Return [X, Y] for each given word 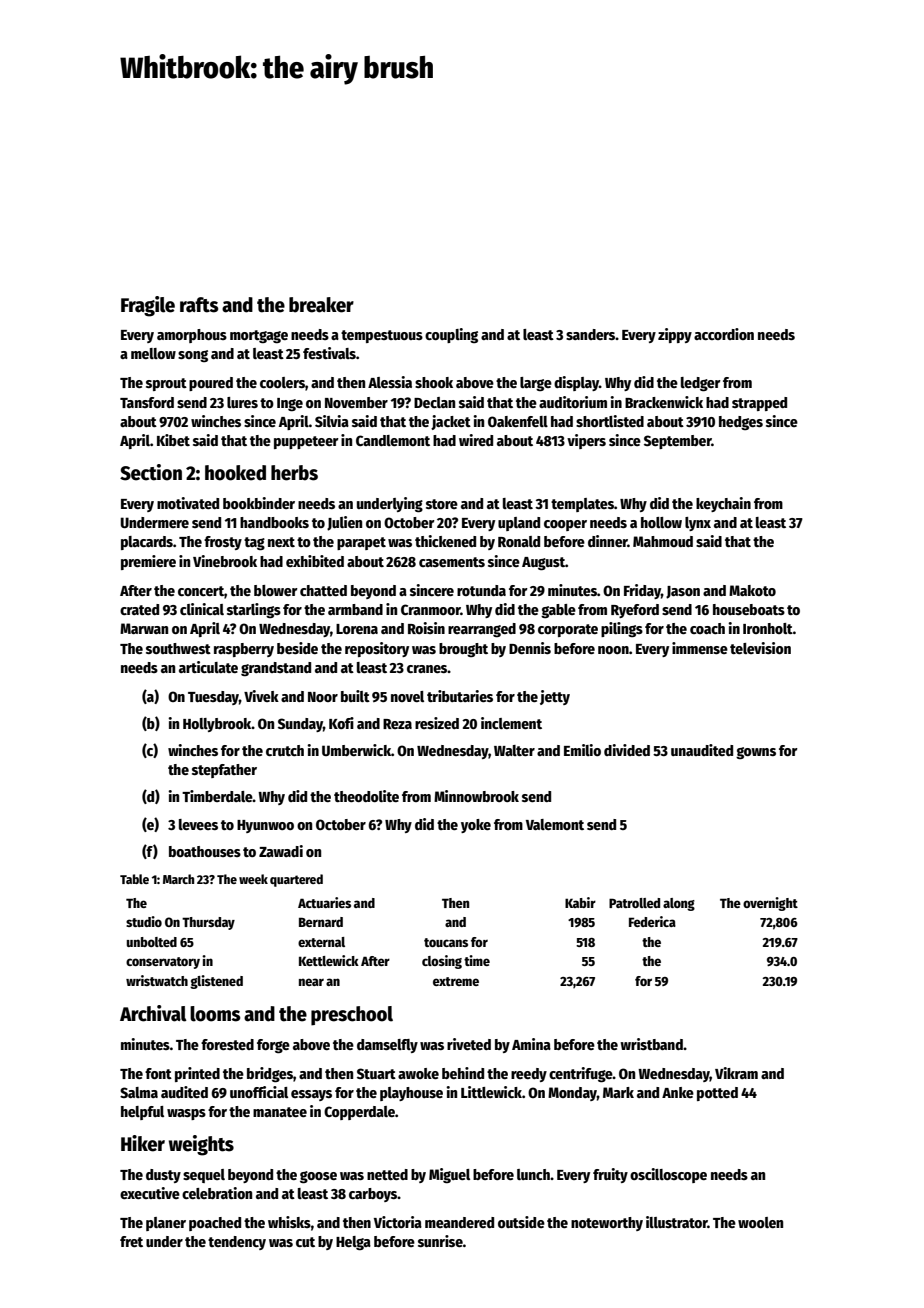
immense [700, 648]
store [442, 504]
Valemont [555, 824]
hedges [741, 423]
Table [134, 879]
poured [211, 384]
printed [197, 1074]
